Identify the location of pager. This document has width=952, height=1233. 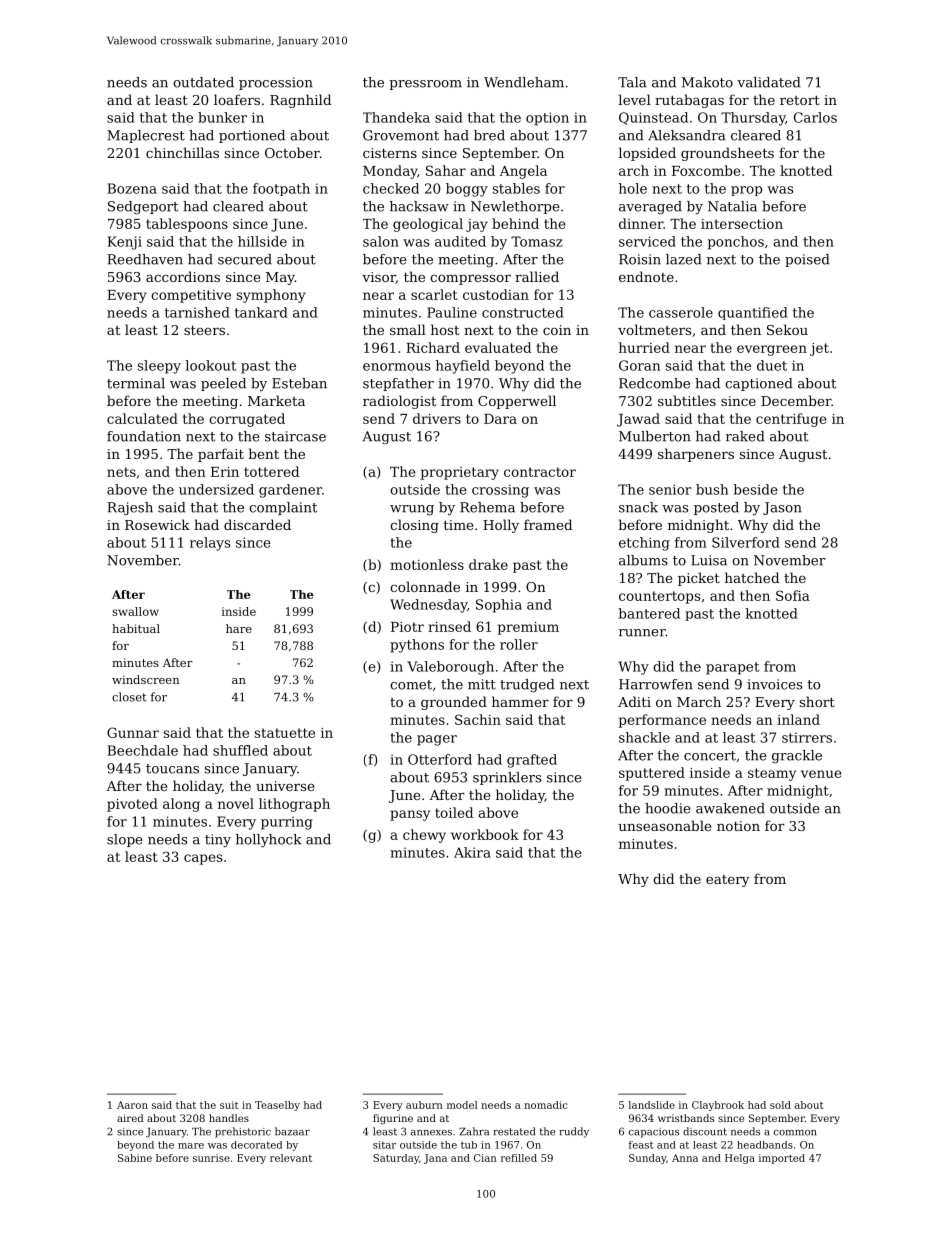
(437, 740).
